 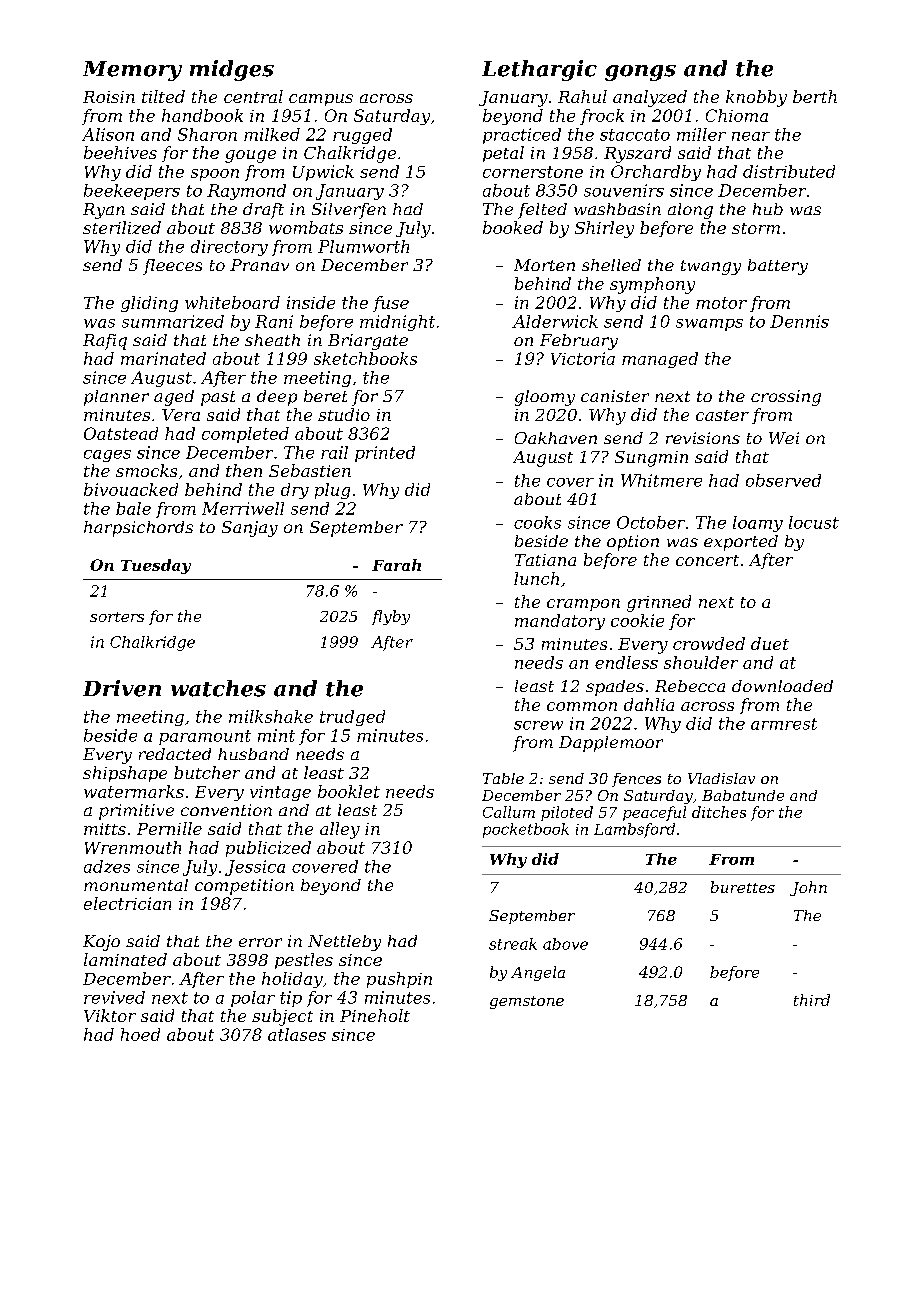 What do you see at coordinates (282, 1017) in the document?
I see `subject` at bounding box center [282, 1017].
